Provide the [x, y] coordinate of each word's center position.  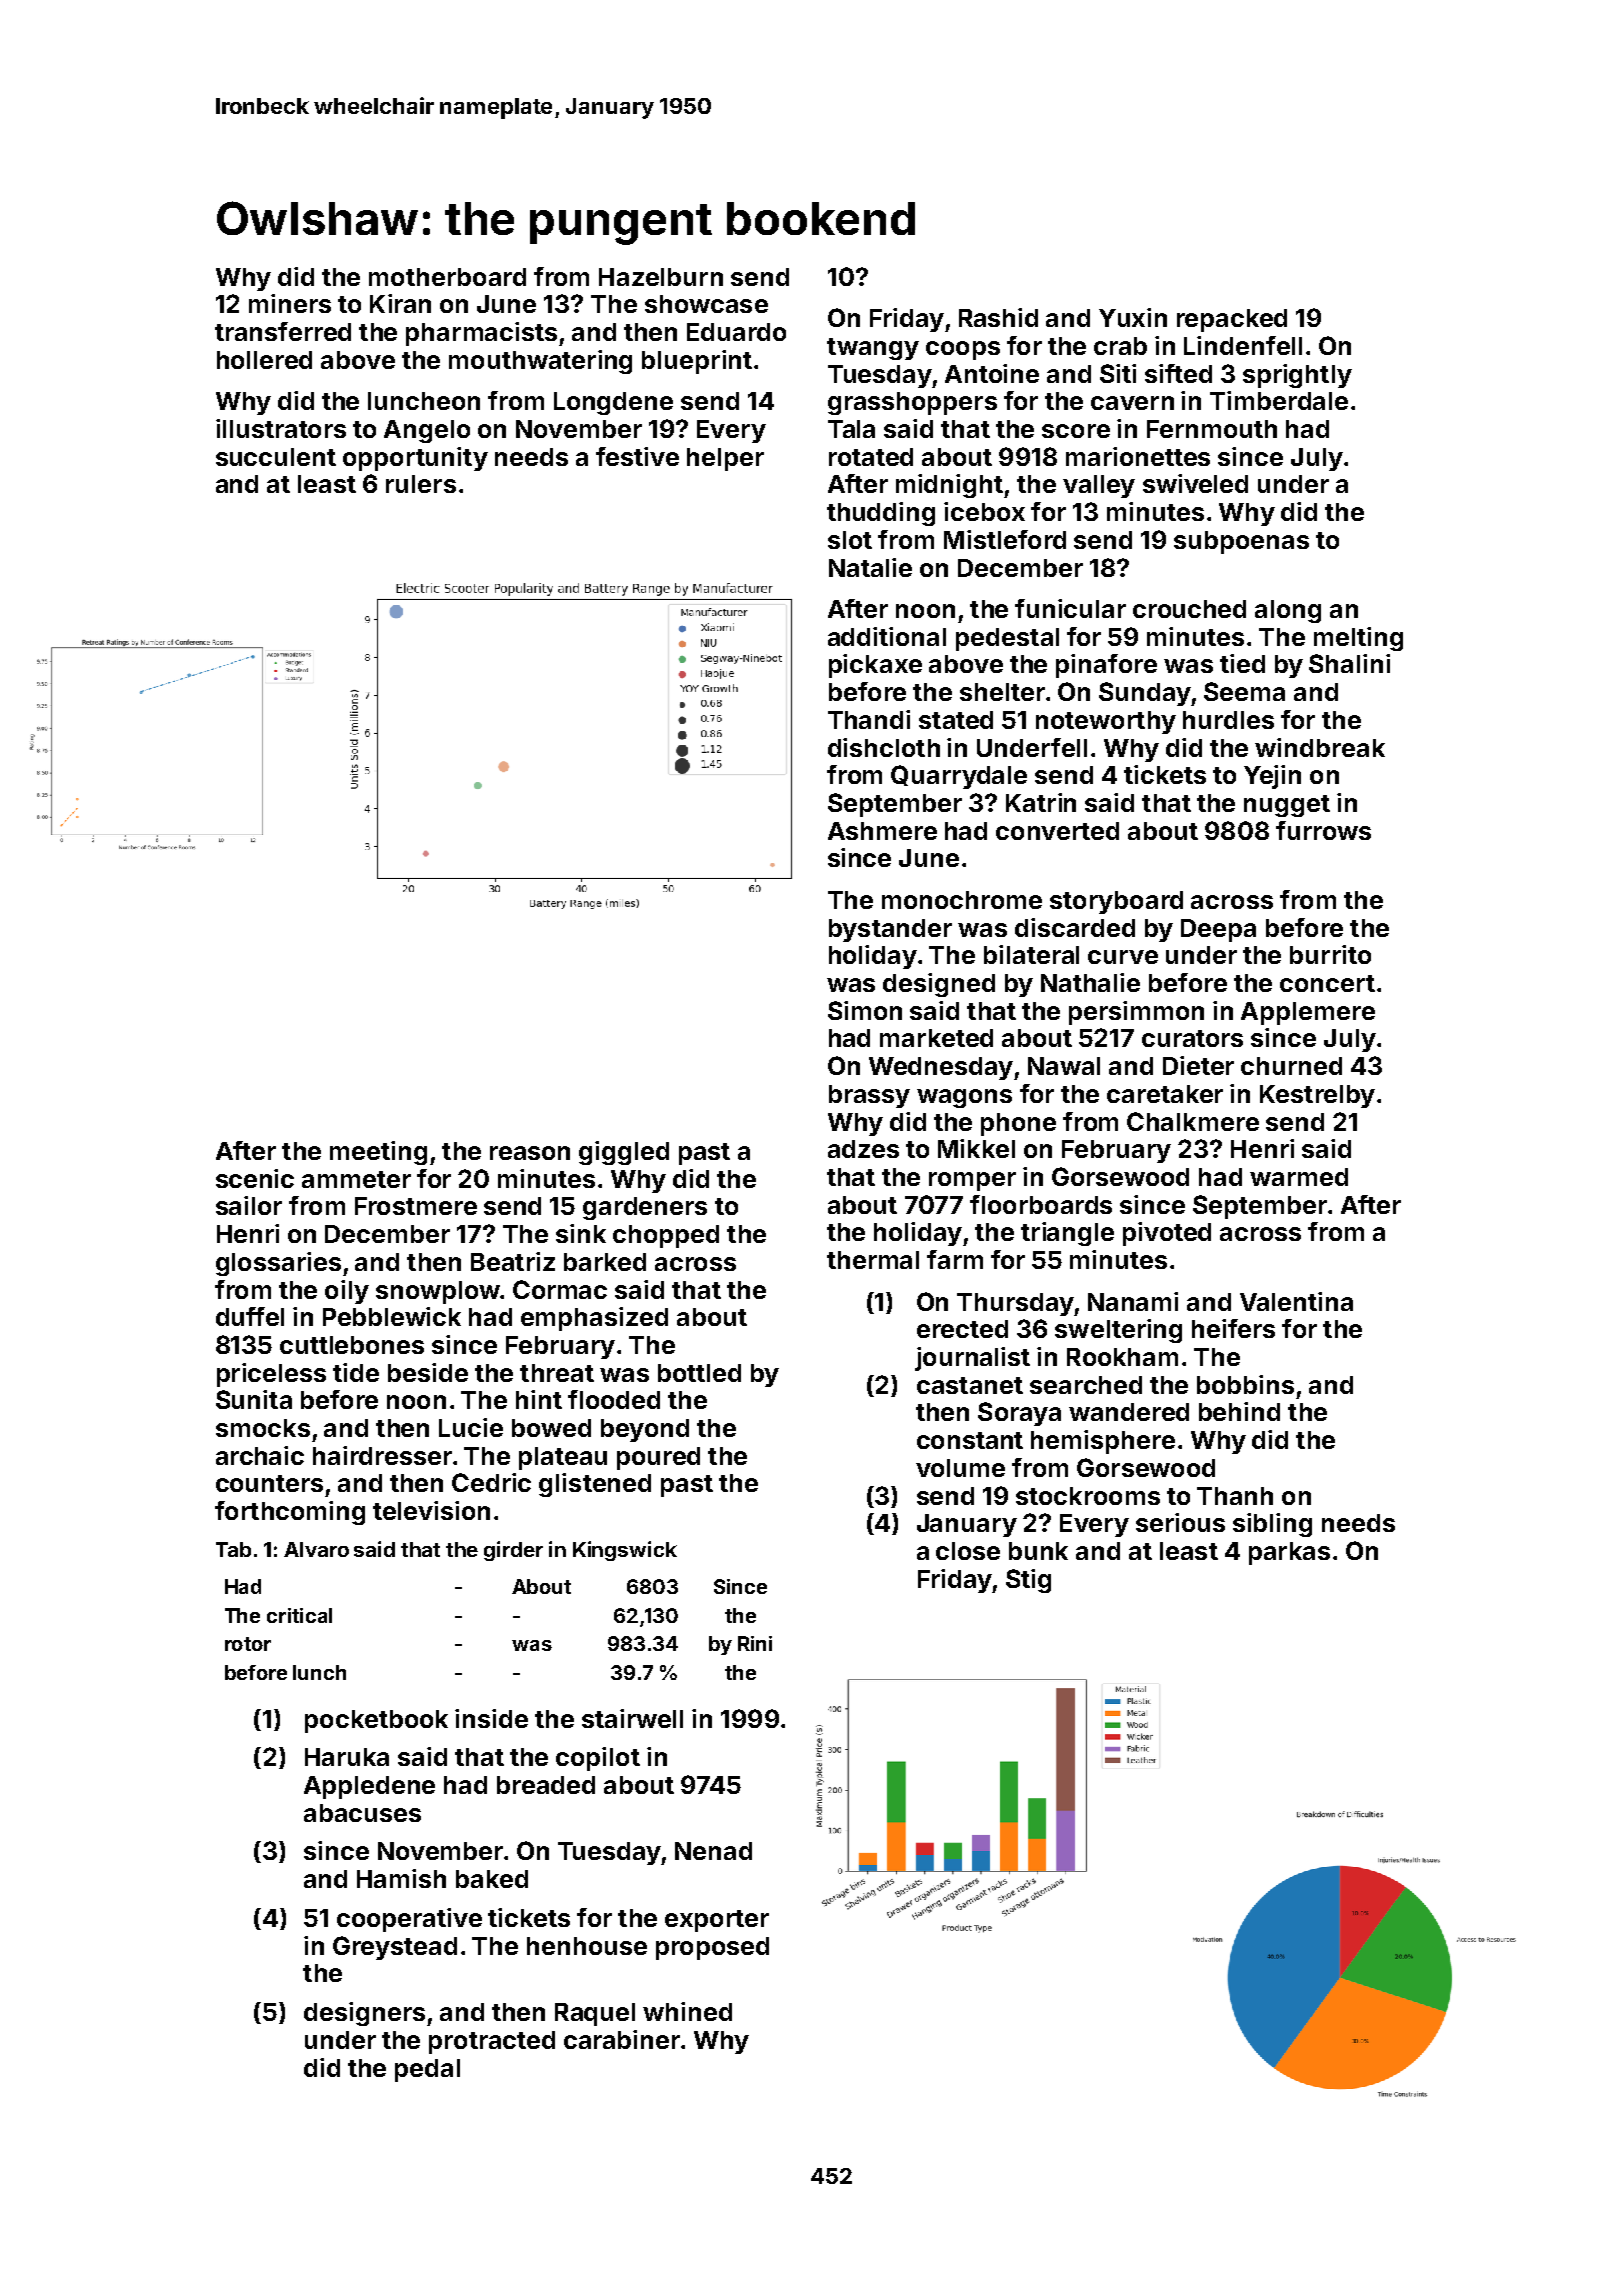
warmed [1299, 1177]
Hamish [401, 1878]
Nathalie [1090, 982]
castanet [970, 1385]
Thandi [869, 719]
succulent [276, 457]
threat [557, 1373]
